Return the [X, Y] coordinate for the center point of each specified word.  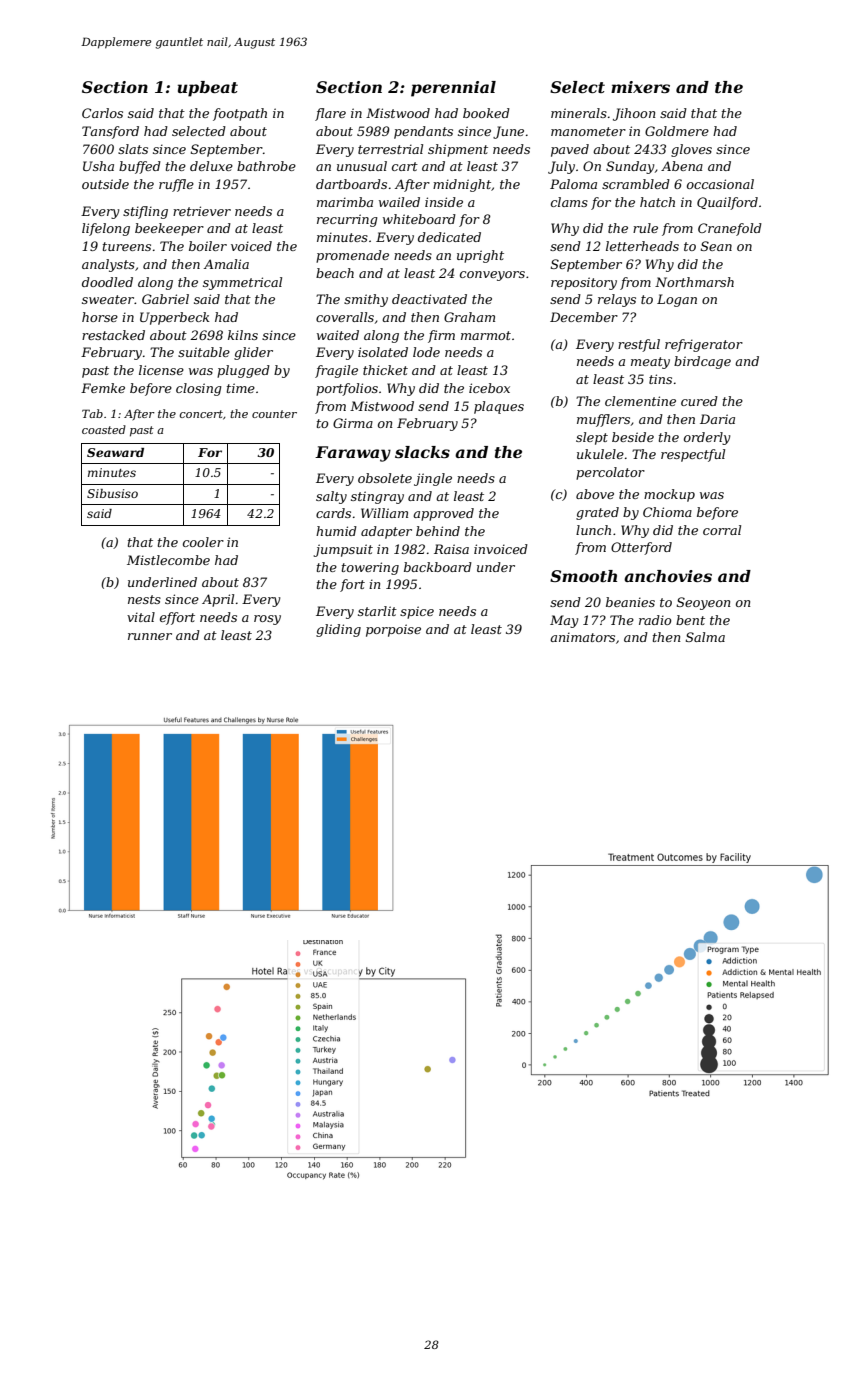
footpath [240, 114]
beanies [630, 602]
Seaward [115, 452]
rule [645, 228]
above [595, 494]
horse [100, 317]
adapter [386, 532]
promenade [352, 256]
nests [144, 599]
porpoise [393, 630]
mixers [640, 87]
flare [330, 114]
